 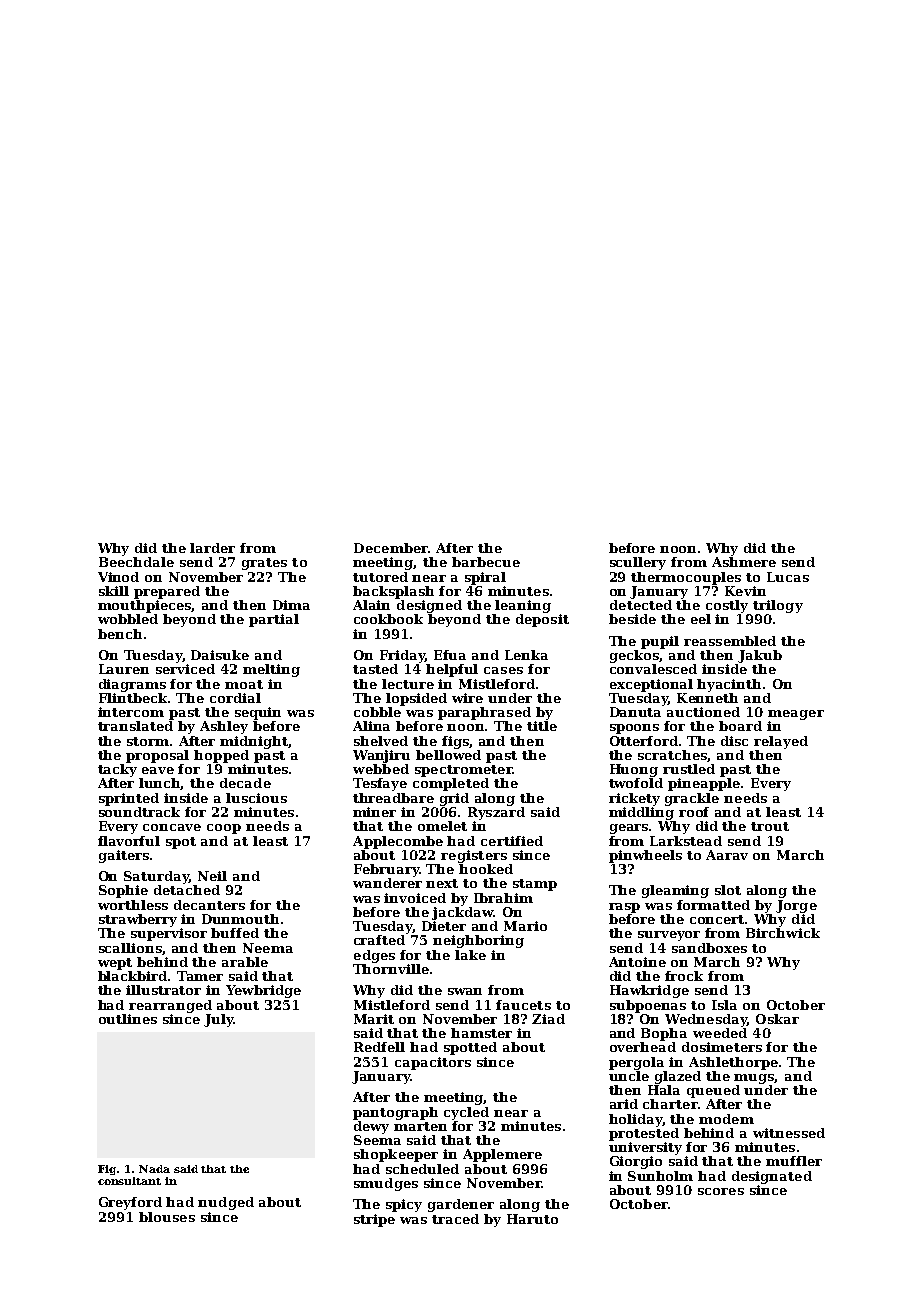 I want to click on Jakub, so click(x=760, y=656).
